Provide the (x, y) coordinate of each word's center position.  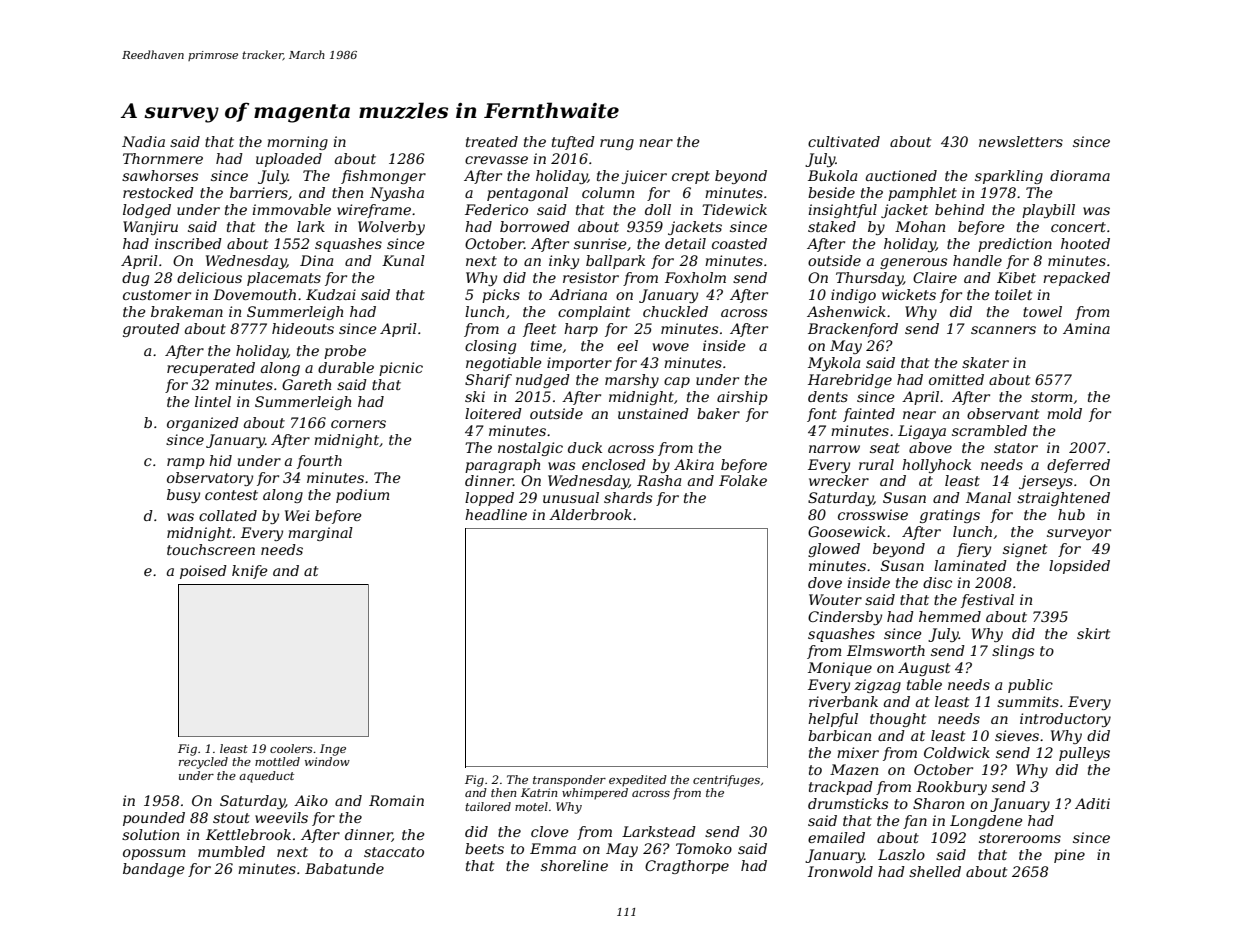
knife (250, 572)
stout (231, 818)
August (924, 669)
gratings (950, 516)
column (608, 192)
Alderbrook (590, 514)
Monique (840, 669)
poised (203, 572)
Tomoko (704, 848)
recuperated (211, 369)
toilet (1013, 294)
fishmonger (383, 177)
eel (627, 345)
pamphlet (922, 194)
